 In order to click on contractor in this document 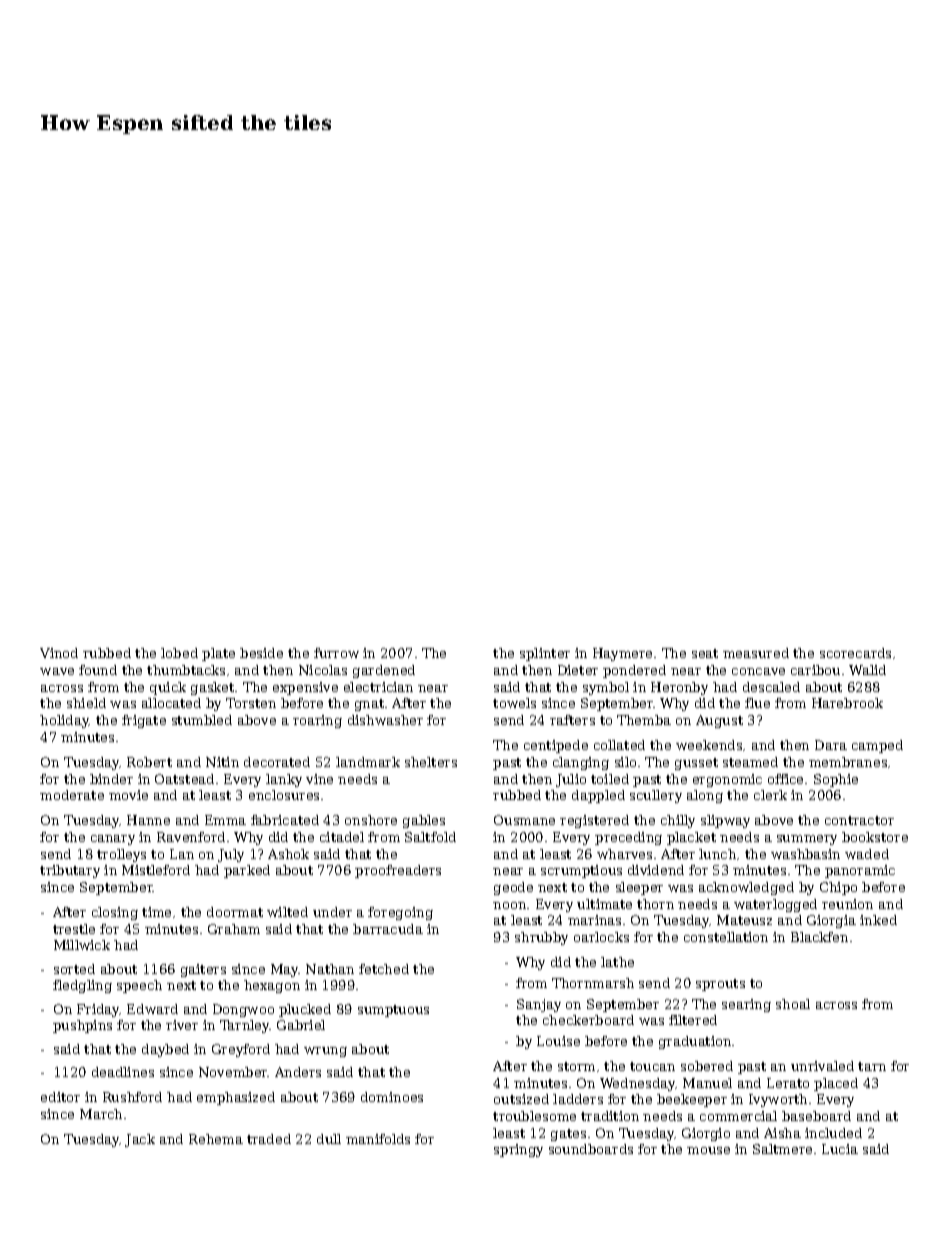, I will do `click(859, 820)`.
